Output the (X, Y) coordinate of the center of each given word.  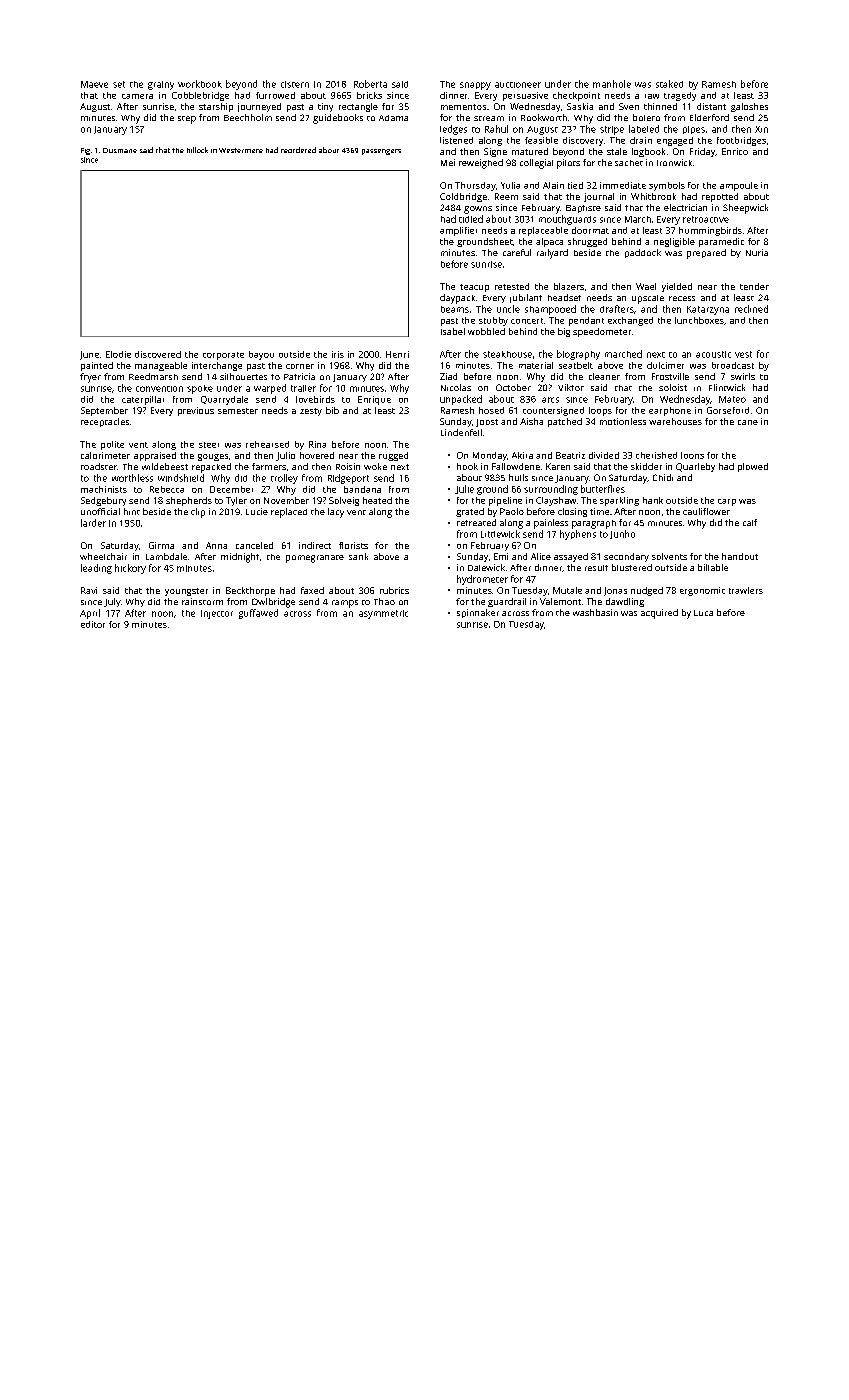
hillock (197, 150)
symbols (667, 186)
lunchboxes (699, 320)
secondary (626, 557)
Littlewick (500, 534)
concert (527, 321)
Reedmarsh (153, 376)
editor (93, 624)
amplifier (458, 231)
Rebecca (167, 489)
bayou (261, 355)
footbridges (741, 141)
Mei (448, 162)
